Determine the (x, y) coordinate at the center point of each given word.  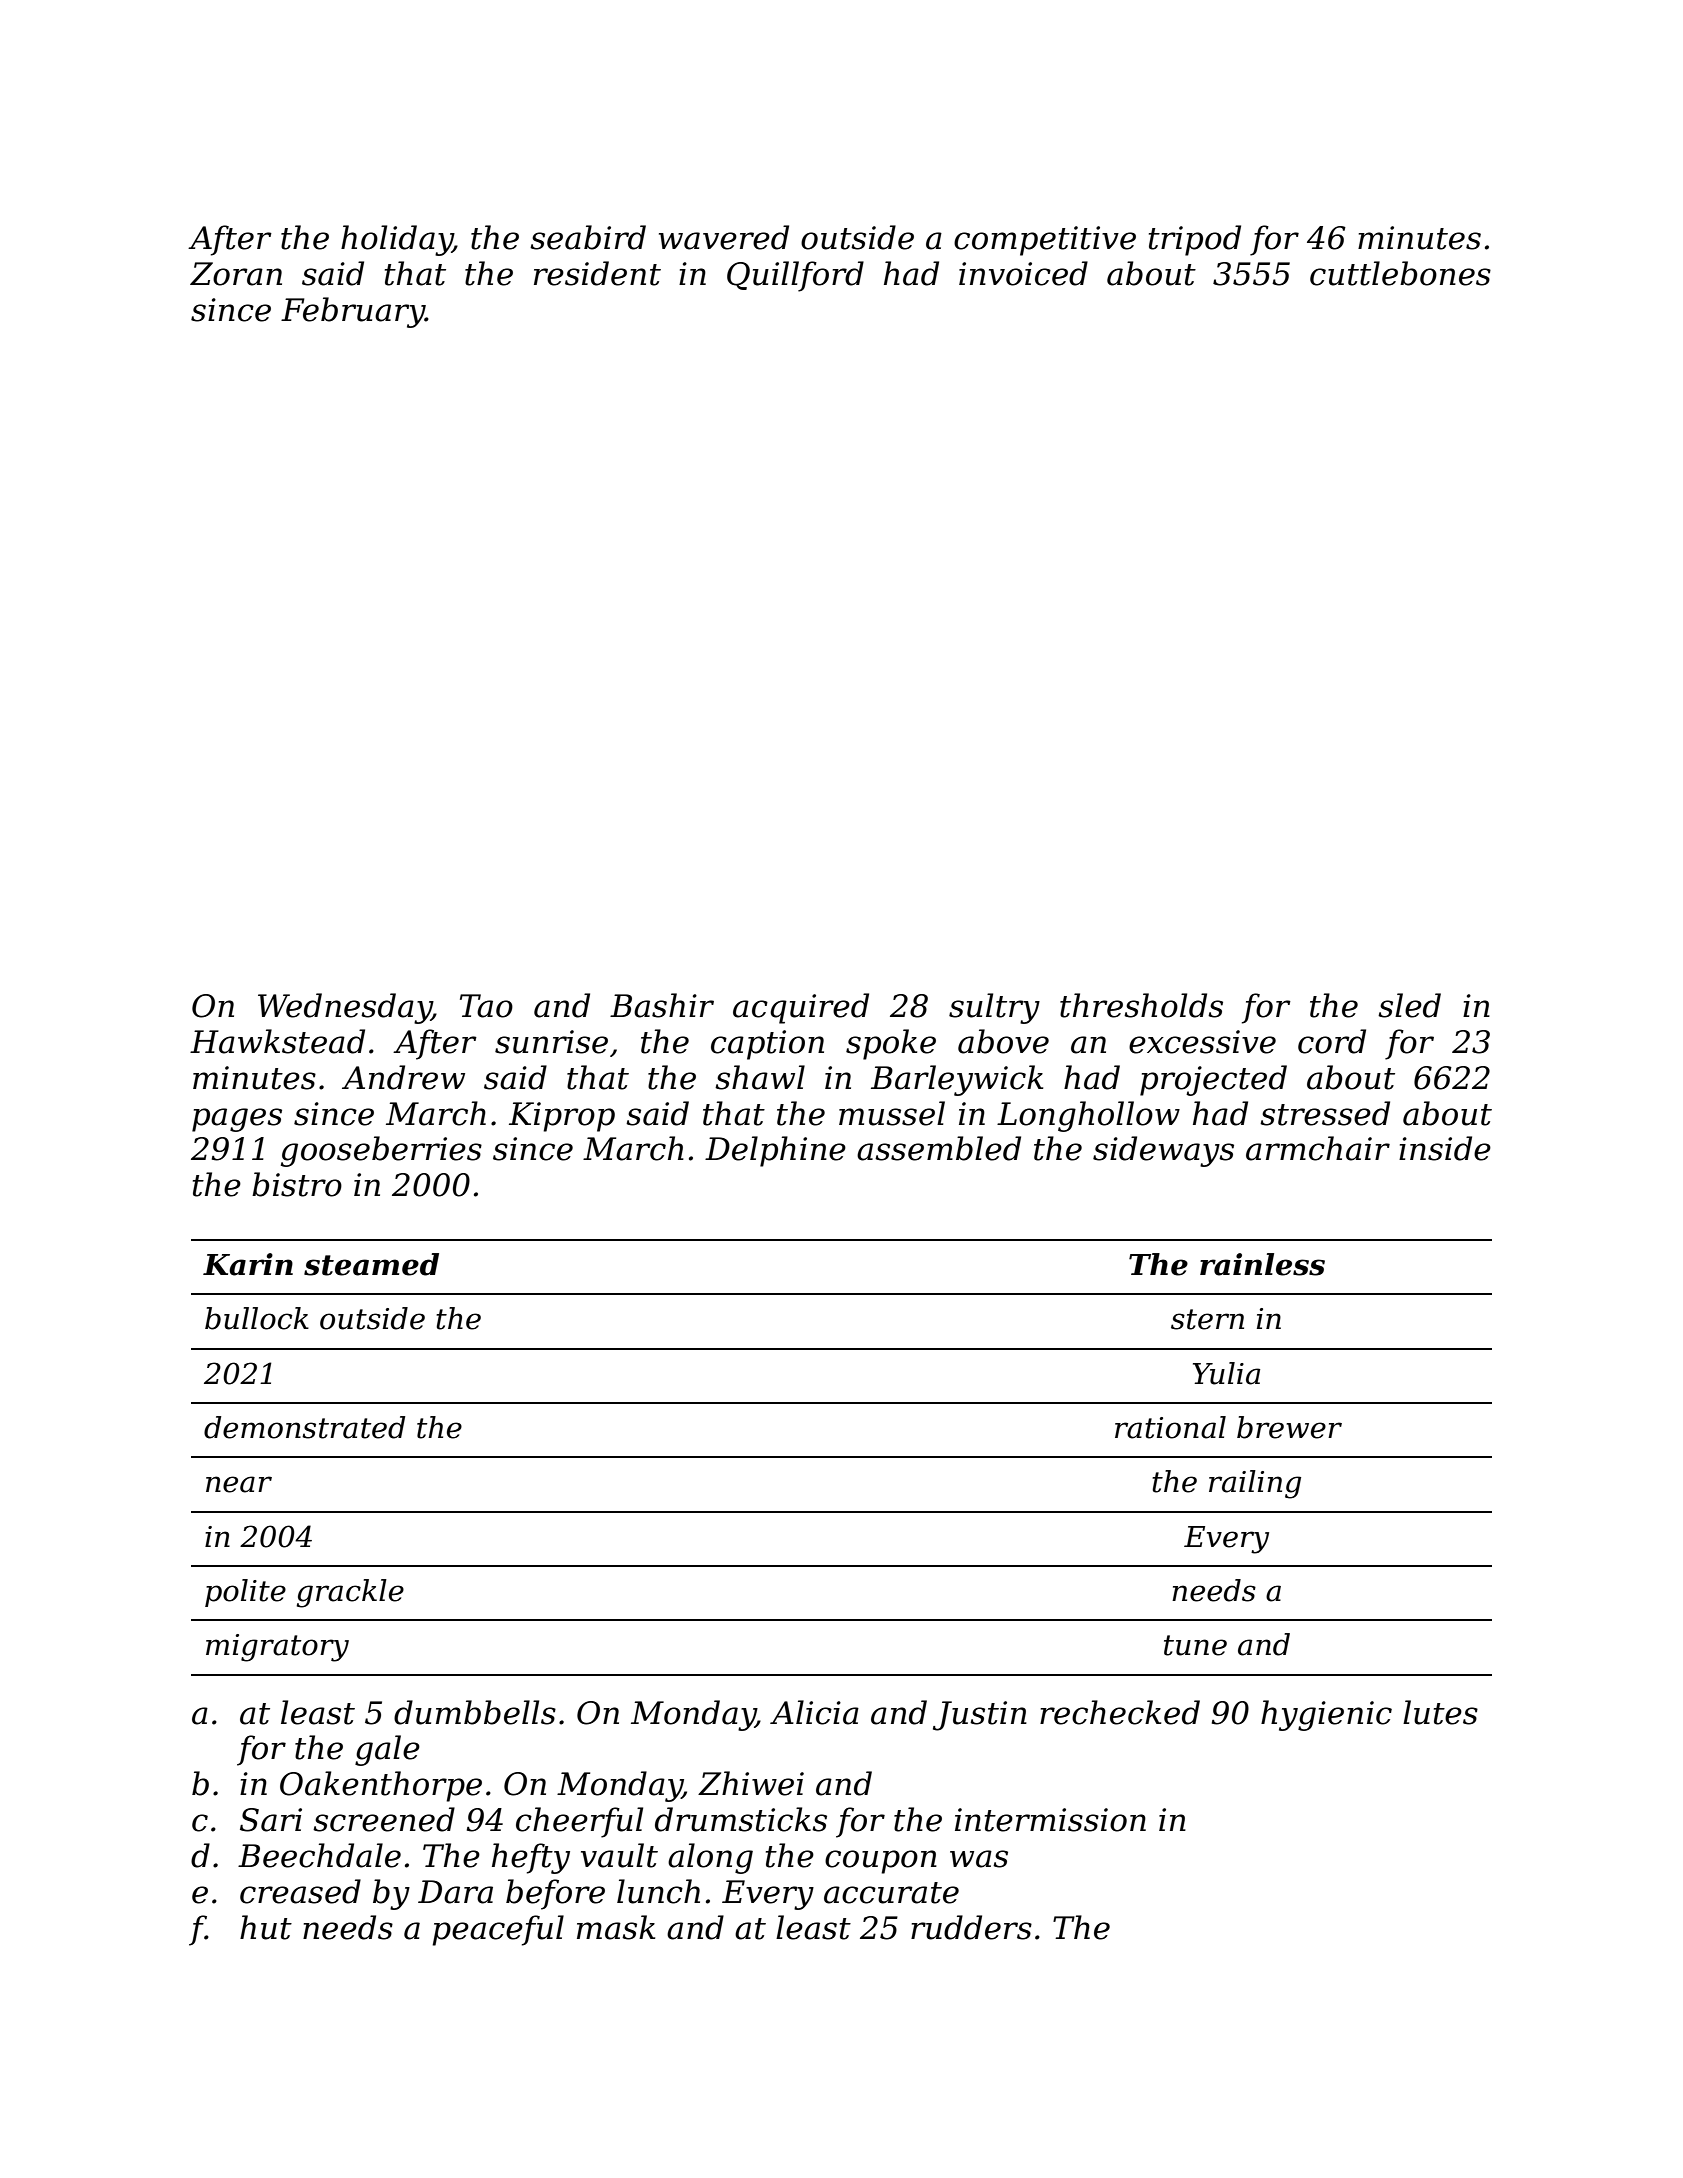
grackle (350, 1593)
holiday (397, 240)
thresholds (1141, 1005)
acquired (801, 1008)
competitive (1045, 241)
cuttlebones (1400, 273)
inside (1445, 1148)
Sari (271, 1820)
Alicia (814, 1712)
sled (1409, 1005)
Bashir (662, 1005)
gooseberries (381, 1151)
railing (1255, 1484)
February (353, 312)
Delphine (775, 1151)
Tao (486, 1006)
